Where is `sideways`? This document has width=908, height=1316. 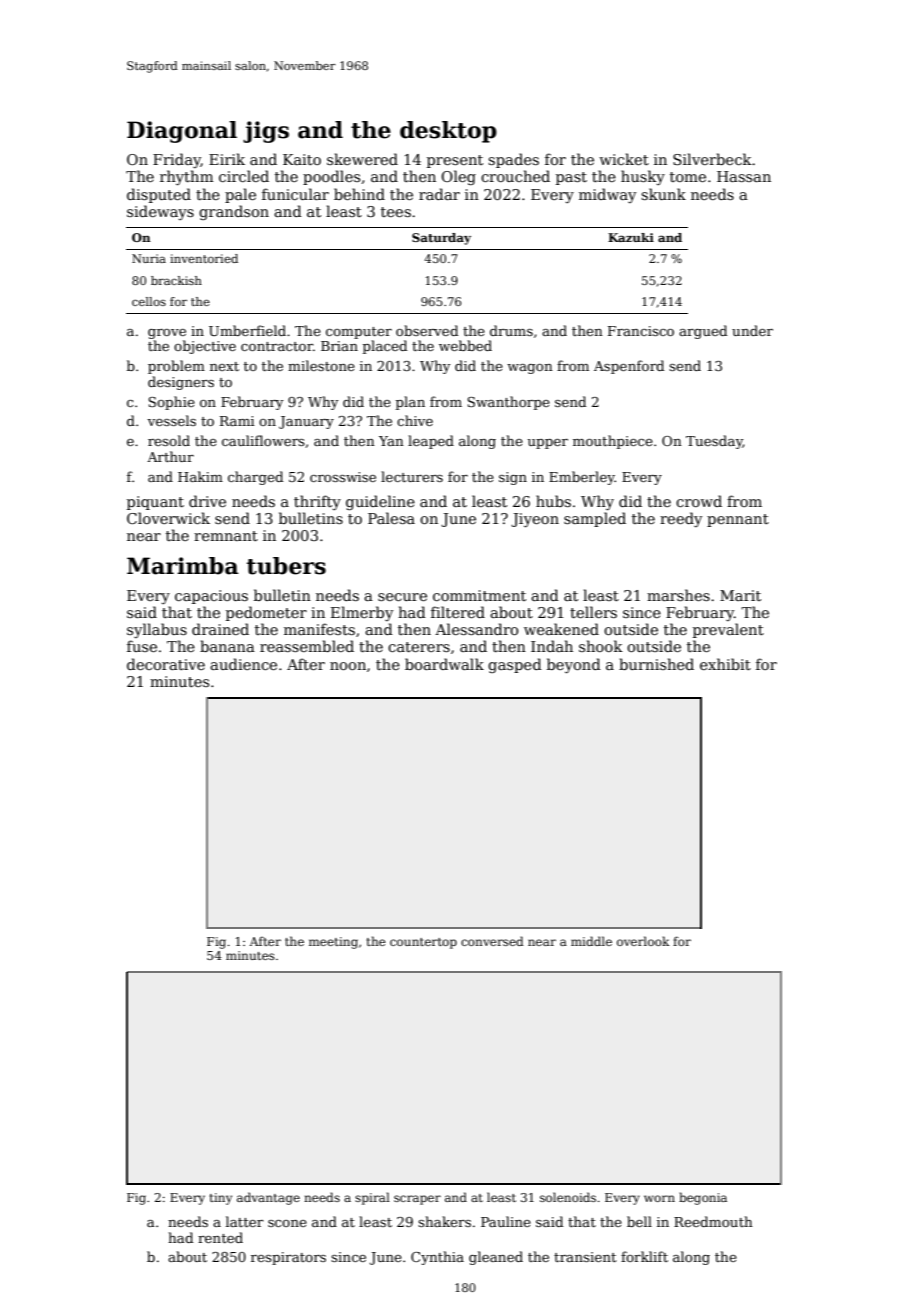 sideways is located at coordinates (160, 212).
